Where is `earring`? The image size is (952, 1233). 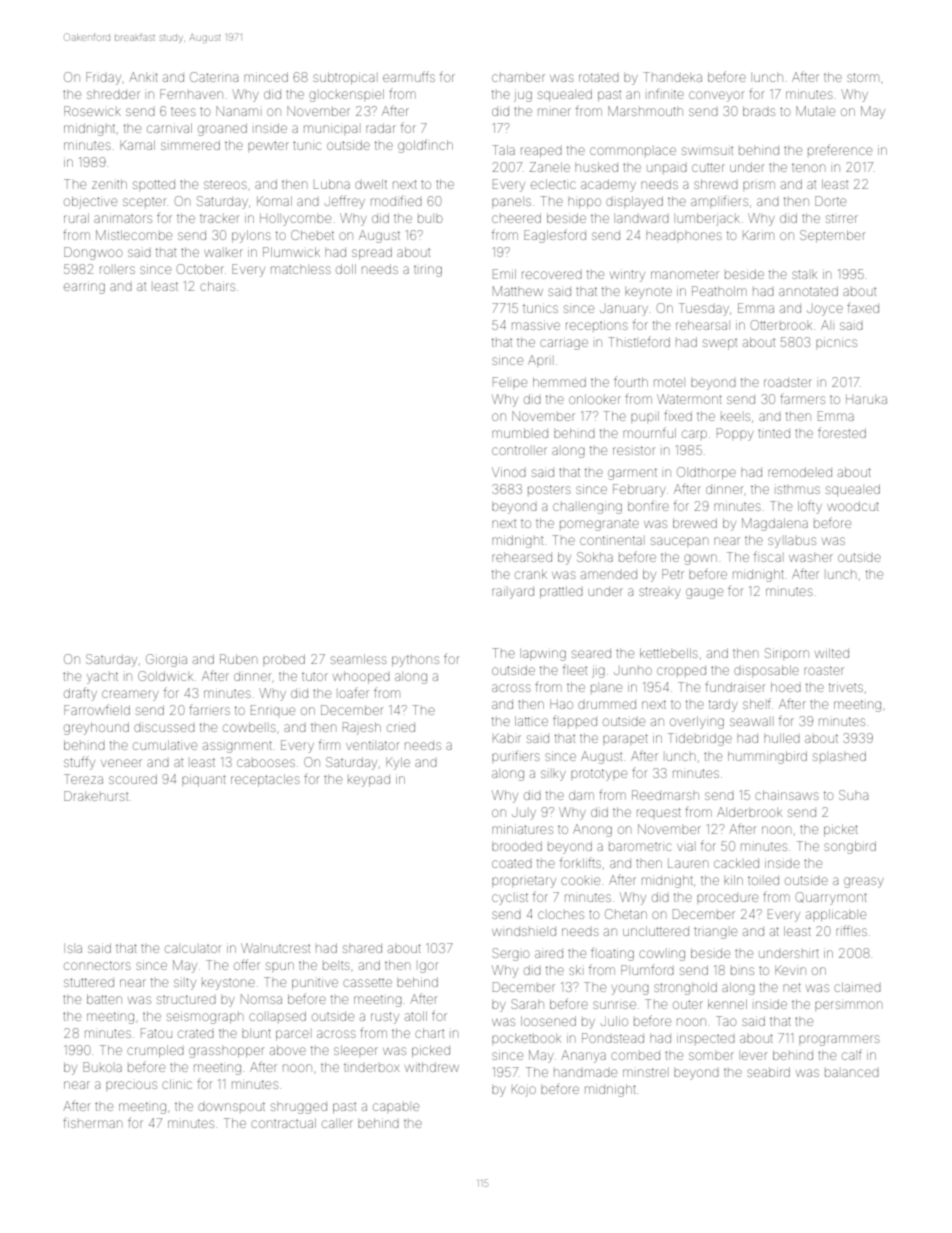 earring is located at coordinates (84, 287).
